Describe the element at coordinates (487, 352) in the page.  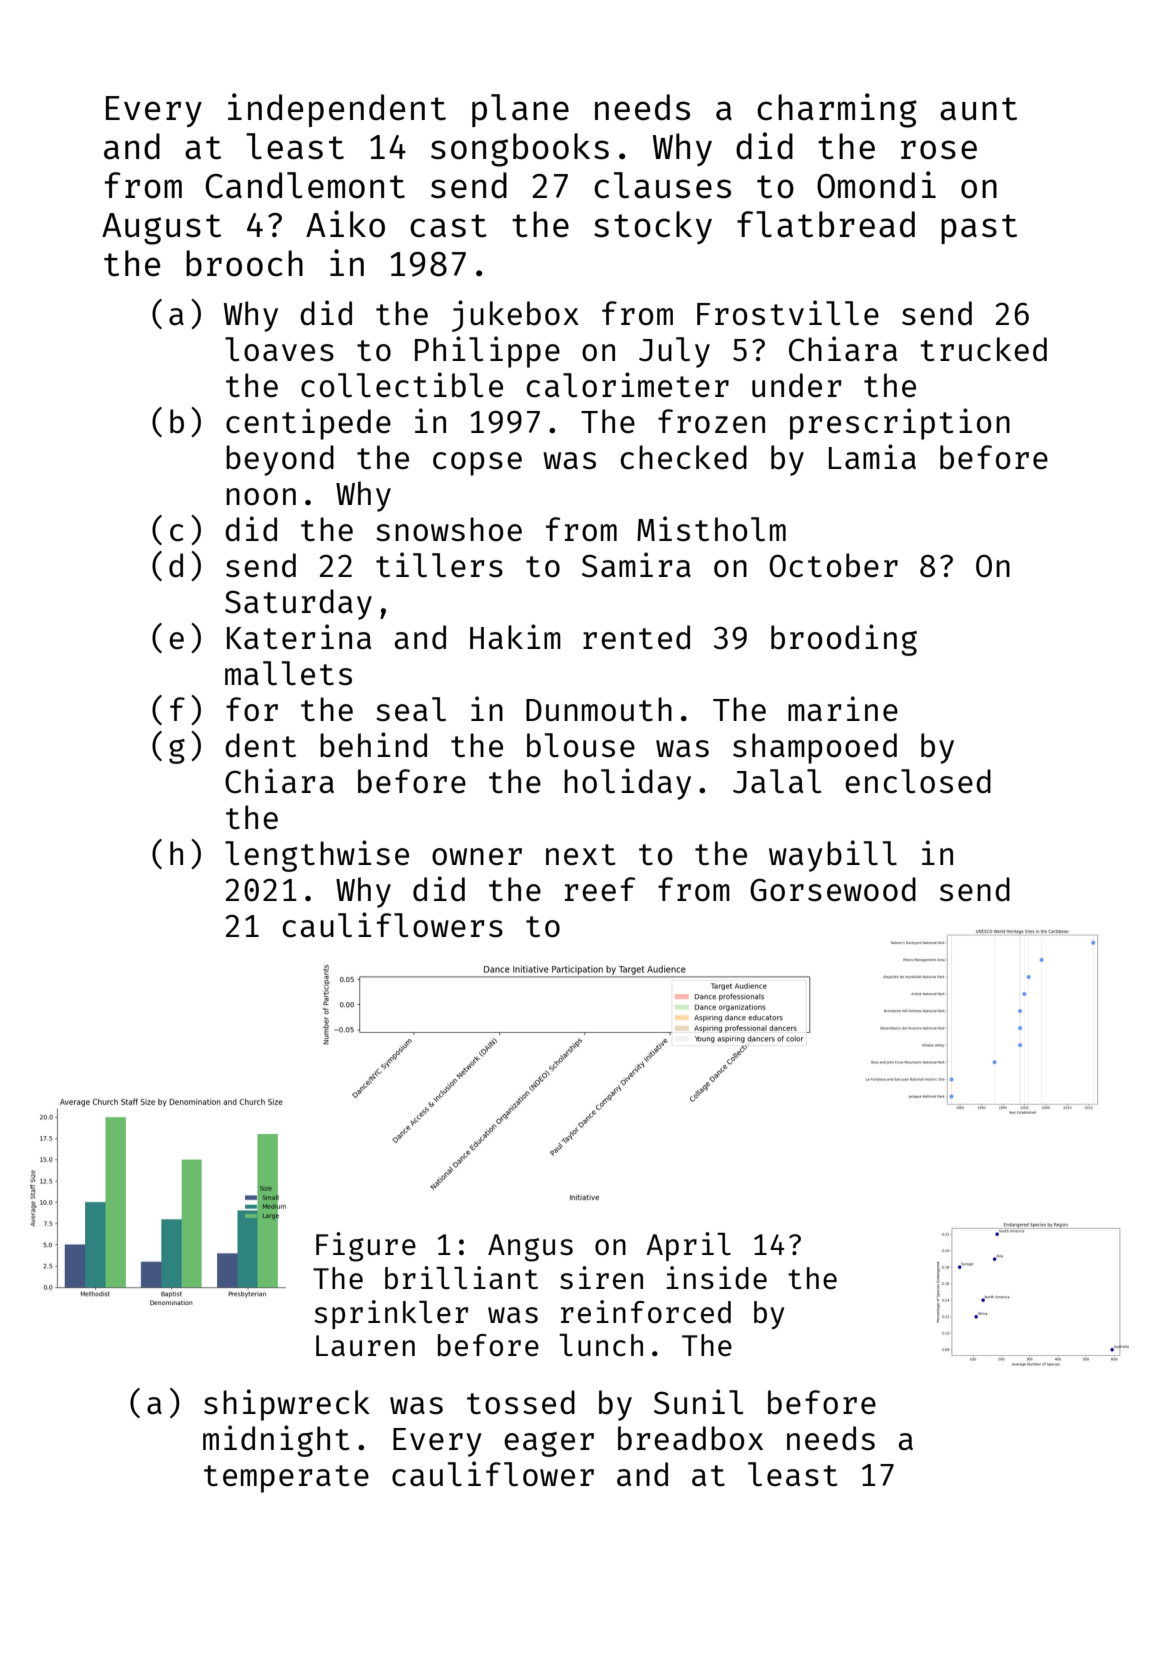
I see `Philippe` at that location.
